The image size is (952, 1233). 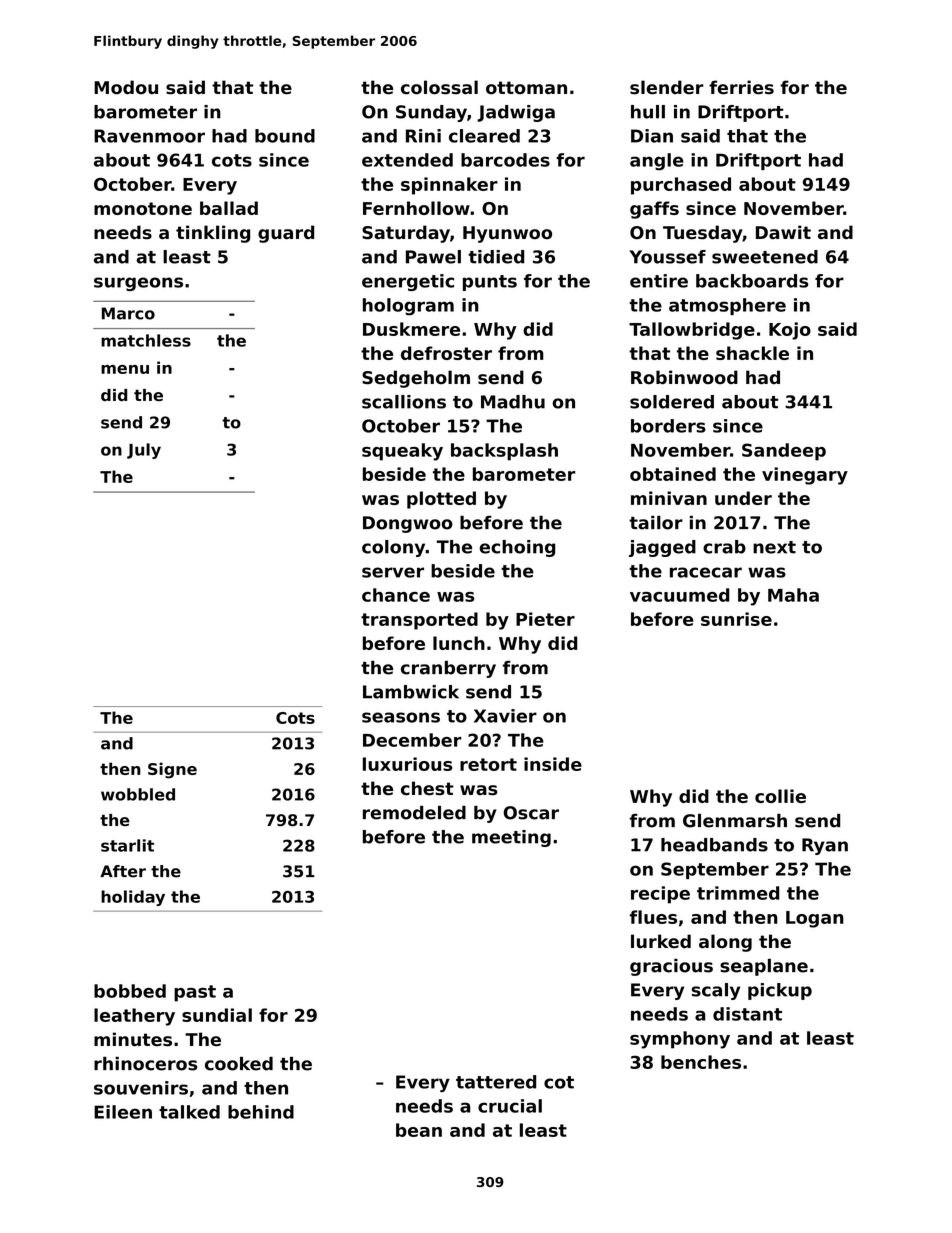 What do you see at coordinates (261, 1112) in the screenshot?
I see `behind` at bounding box center [261, 1112].
